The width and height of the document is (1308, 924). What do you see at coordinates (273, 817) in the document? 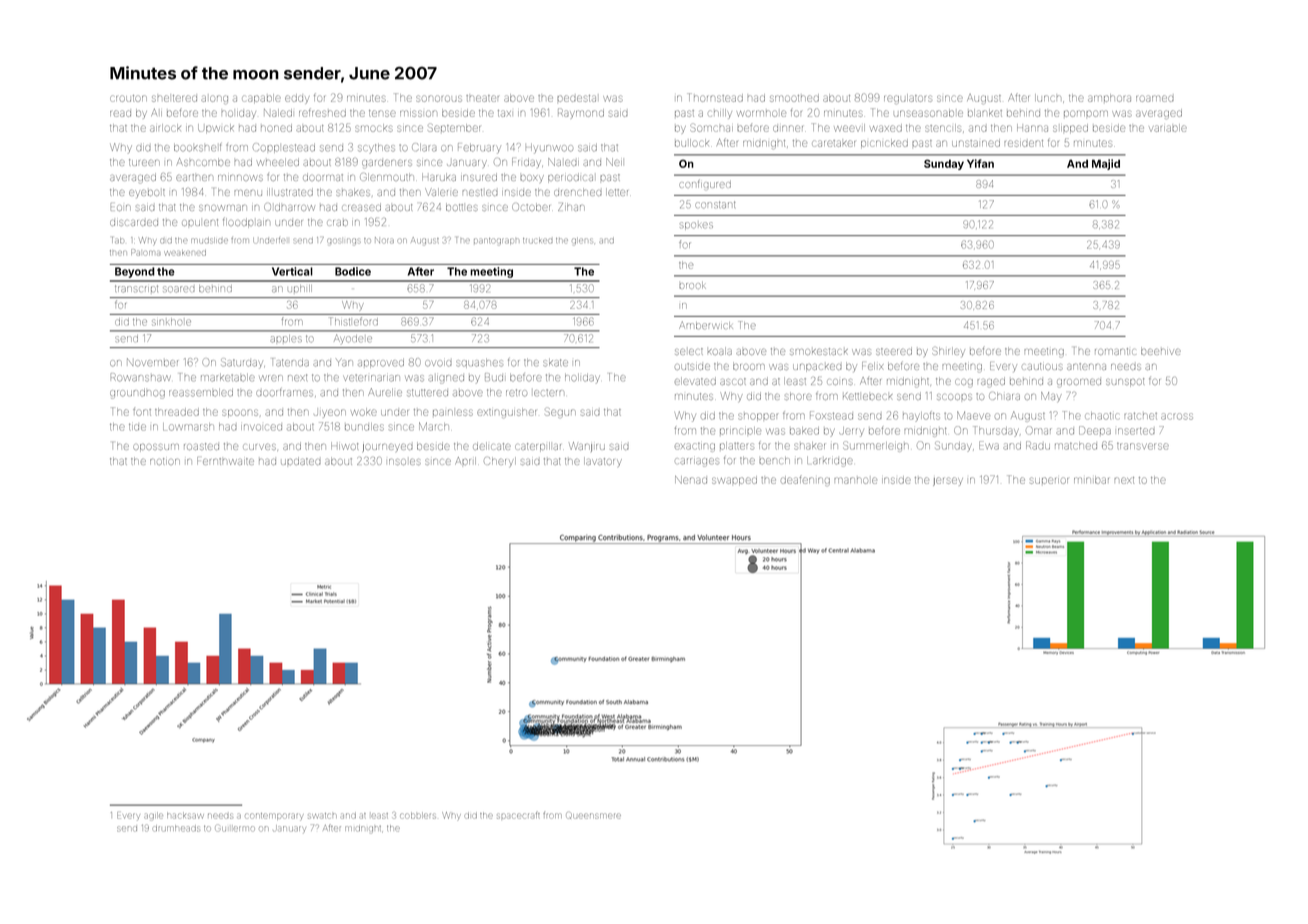
I see `contemporary` at bounding box center [273, 817].
